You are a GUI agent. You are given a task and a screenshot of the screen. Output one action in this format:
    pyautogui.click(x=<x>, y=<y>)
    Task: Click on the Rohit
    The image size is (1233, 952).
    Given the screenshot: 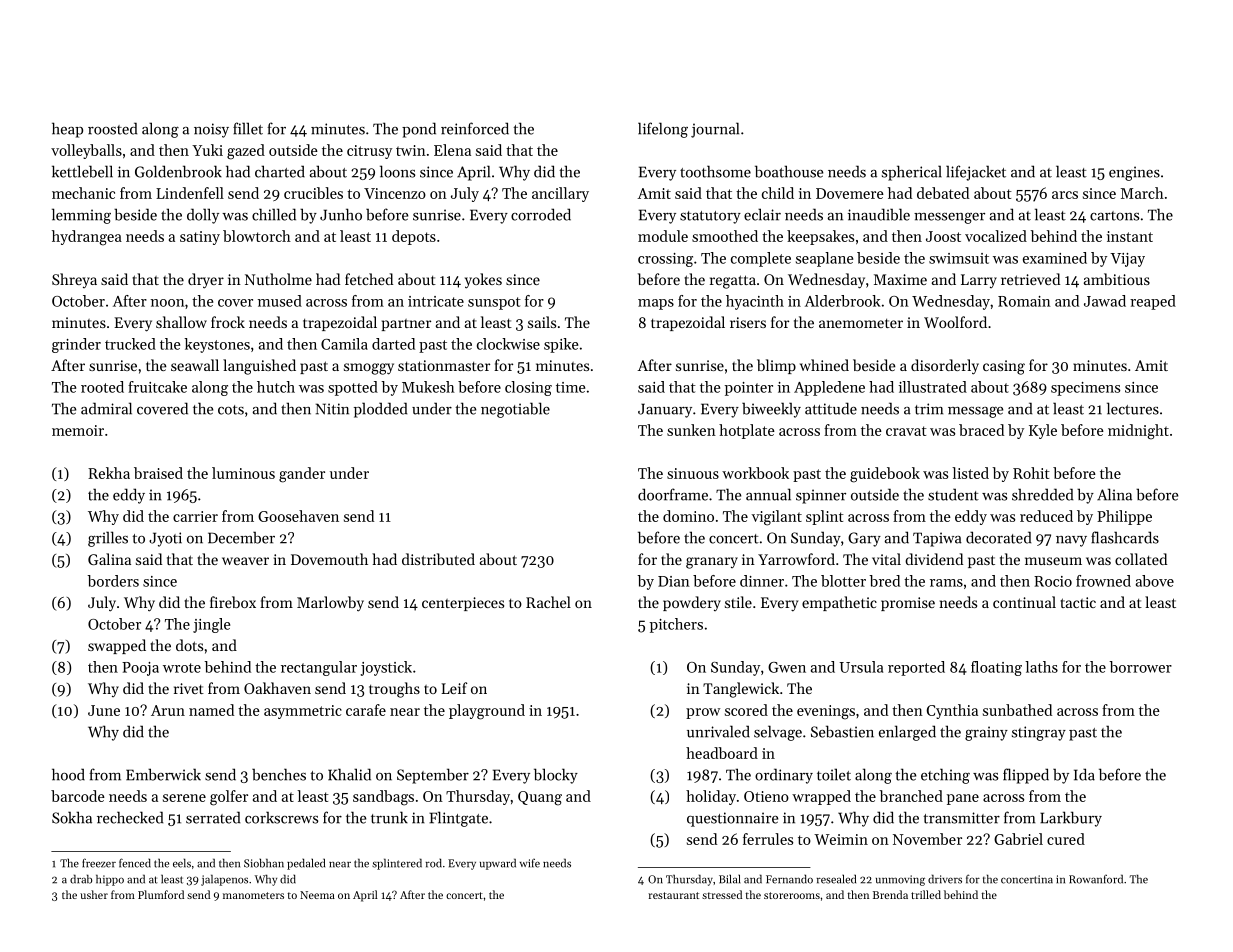 What is the action you would take?
    pyautogui.click(x=1031, y=473)
